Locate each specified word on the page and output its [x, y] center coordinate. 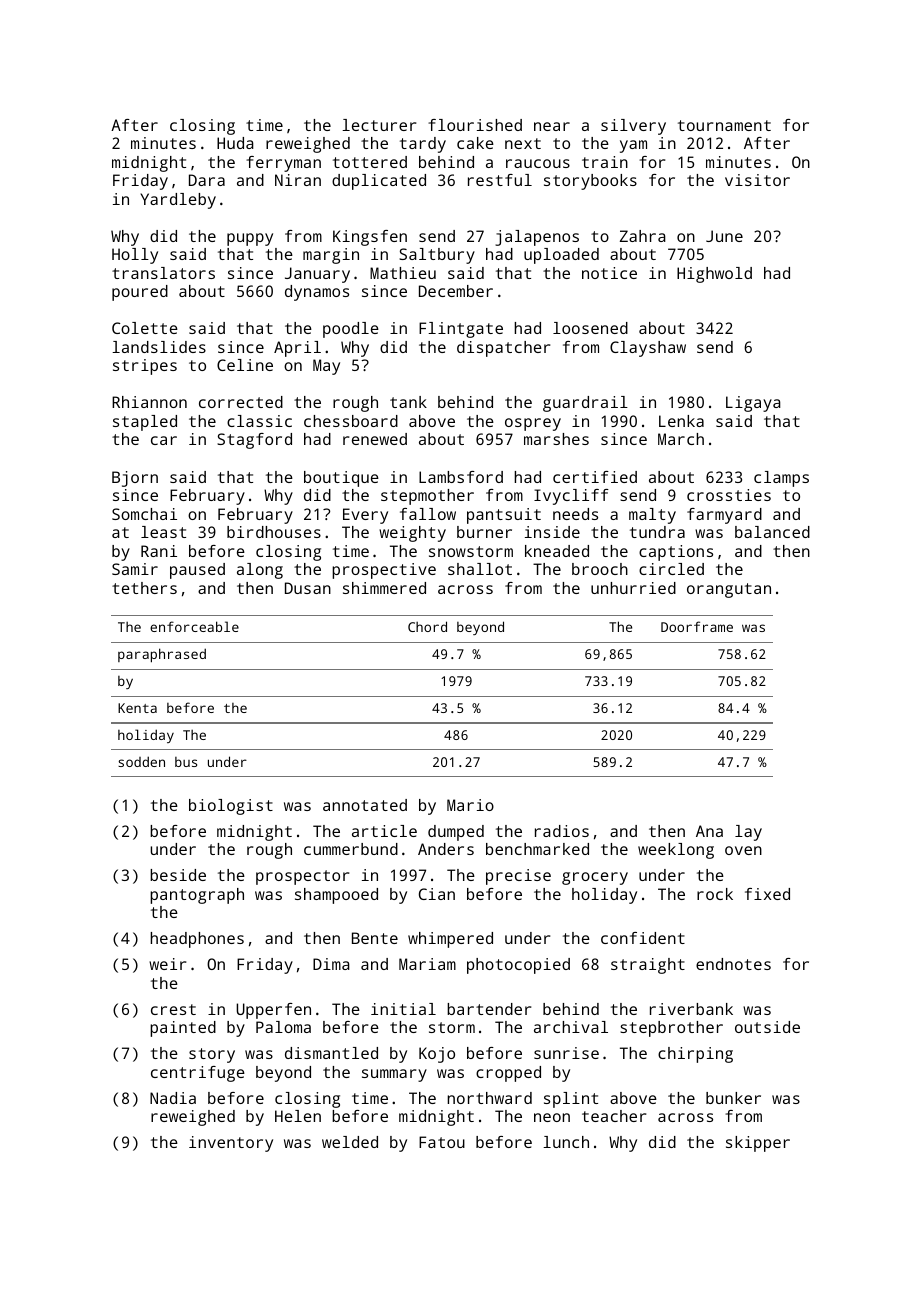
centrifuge [198, 1074]
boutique [341, 479]
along [260, 571]
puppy [250, 239]
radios [562, 831]
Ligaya [753, 404]
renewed [375, 439]
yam [633, 146]
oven [743, 850]
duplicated [379, 182]
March [681, 439]
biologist [231, 807]
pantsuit [504, 516]
